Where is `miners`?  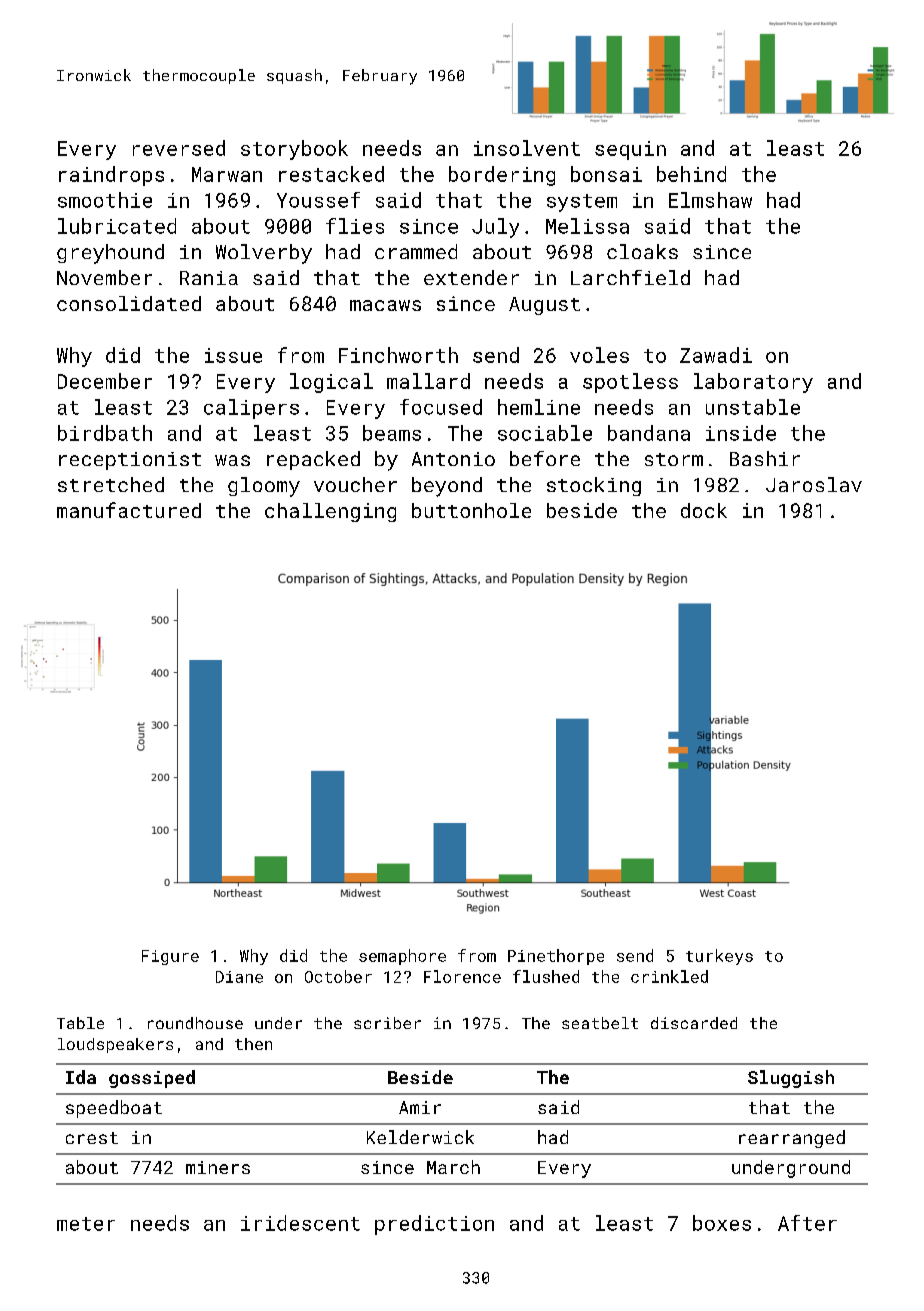
miners is located at coordinates (218, 1167).
